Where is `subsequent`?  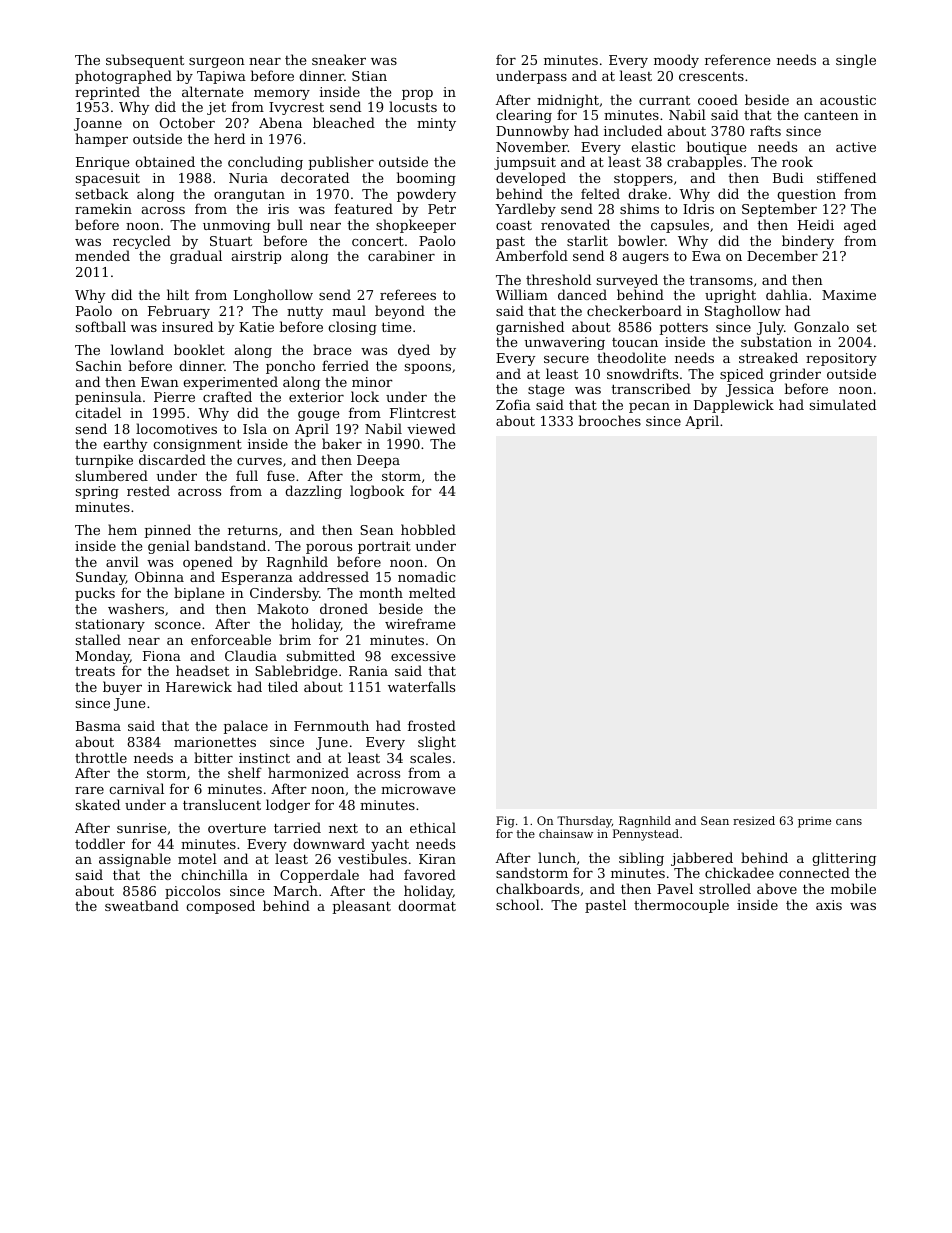
subsequent is located at coordinates (145, 61).
